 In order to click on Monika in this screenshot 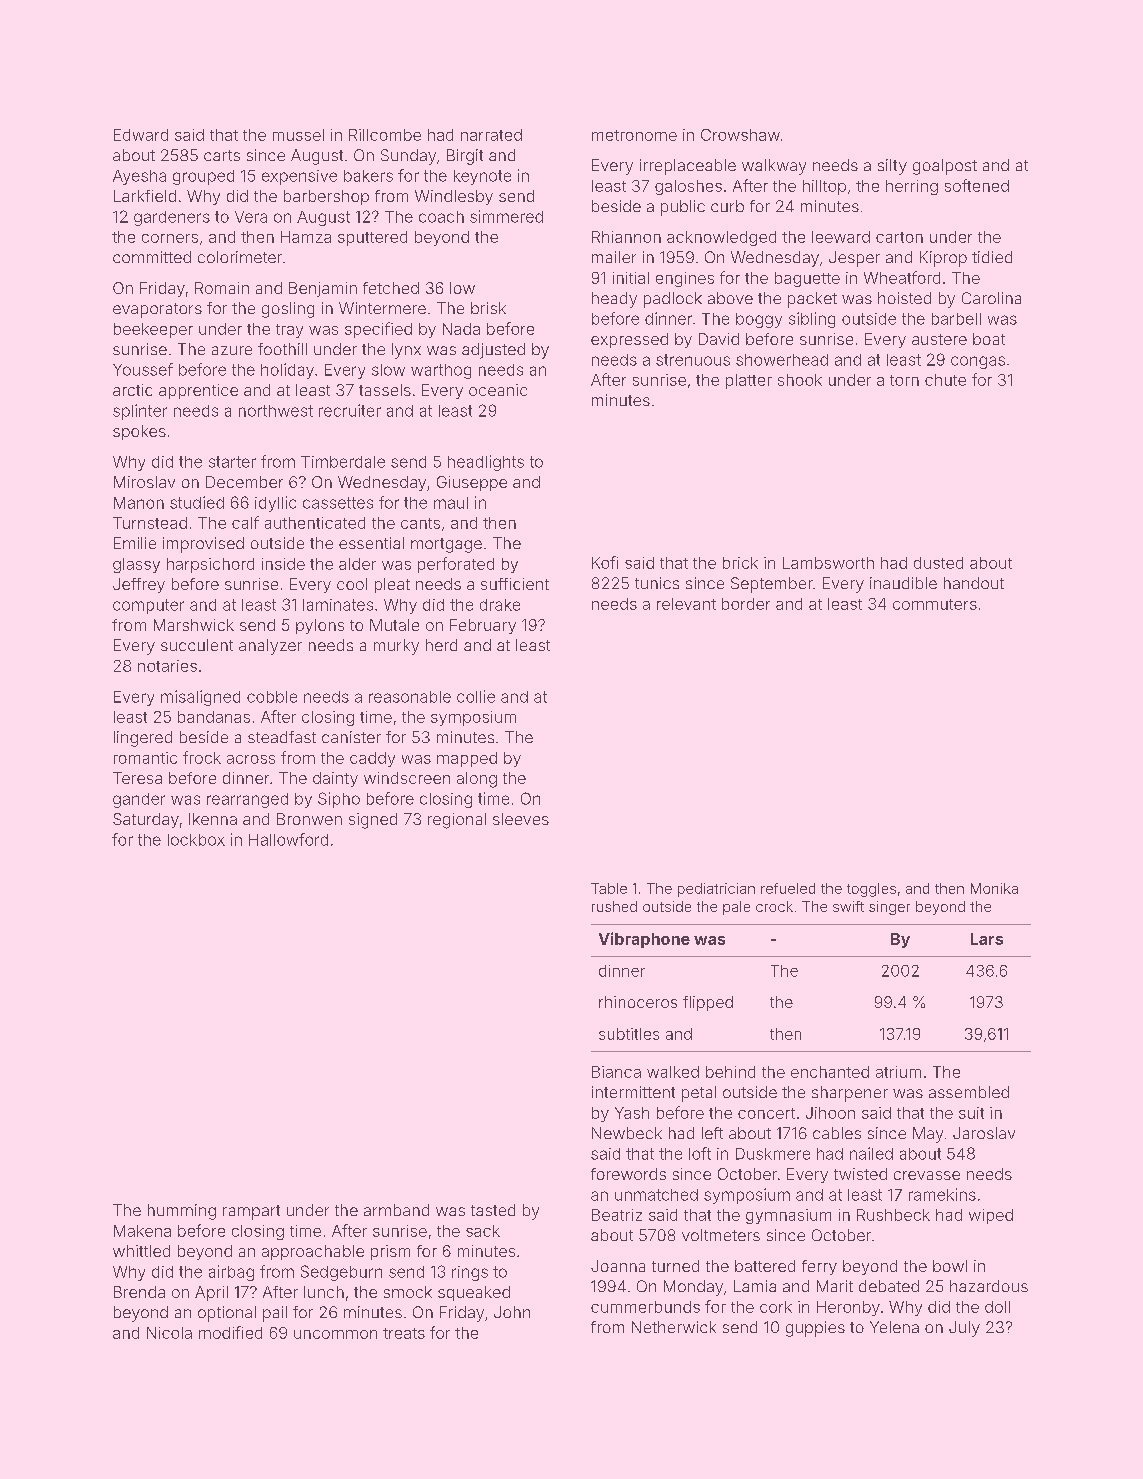, I will do `click(994, 888)`.
